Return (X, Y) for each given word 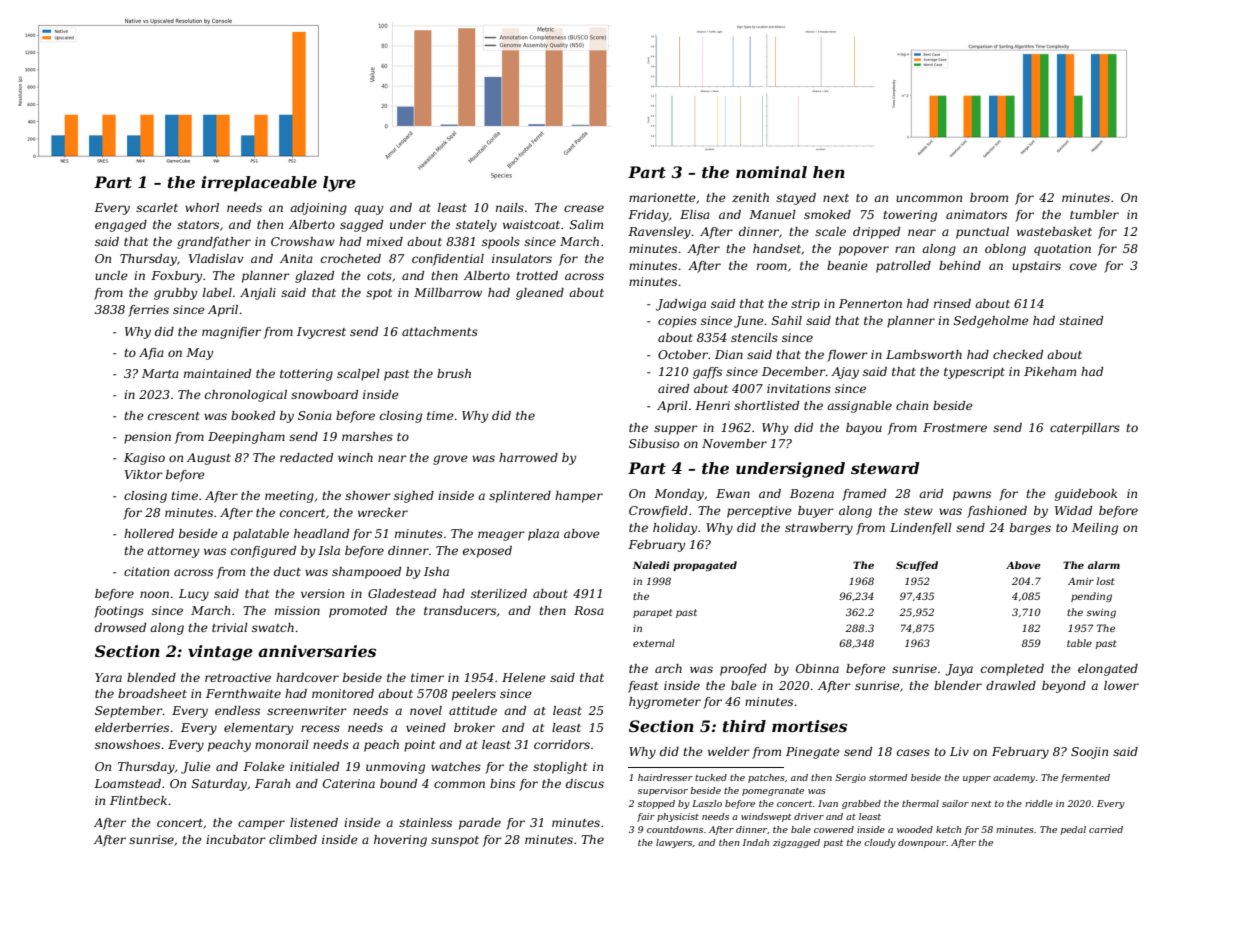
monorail (282, 744)
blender (958, 685)
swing (1101, 613)
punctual (982, 233)
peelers (474, 695)
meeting (289, 497)
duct (287, 571)
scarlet (157, 207)
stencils (754, 337)
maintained (217, 373)
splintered (520, 497)
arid (931, 493)
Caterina (349, 783)
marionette (662, 197)
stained (1081, 320)
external (654, 643)
